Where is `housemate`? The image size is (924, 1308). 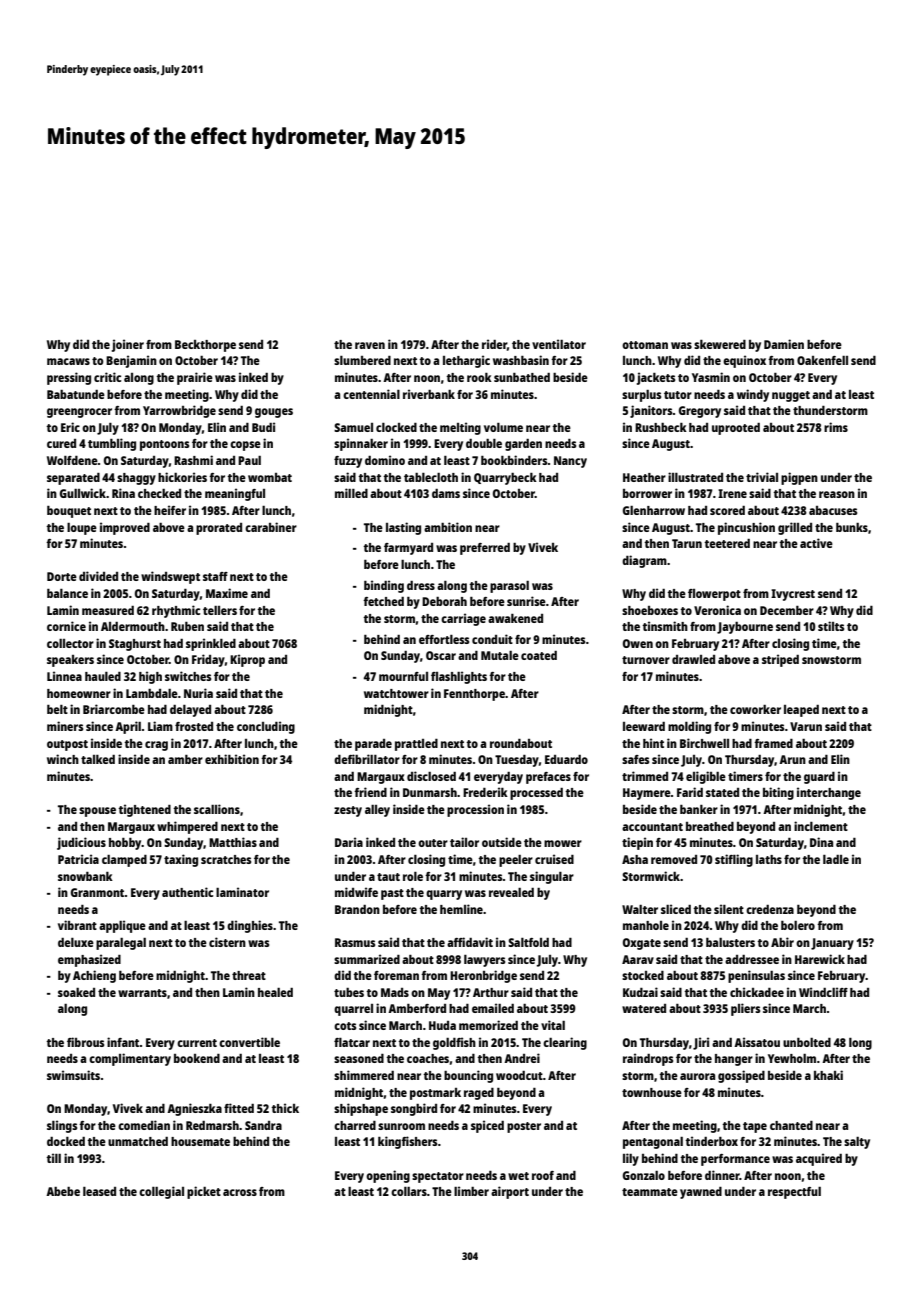
housemate is located at coordinates (200, 1141).
